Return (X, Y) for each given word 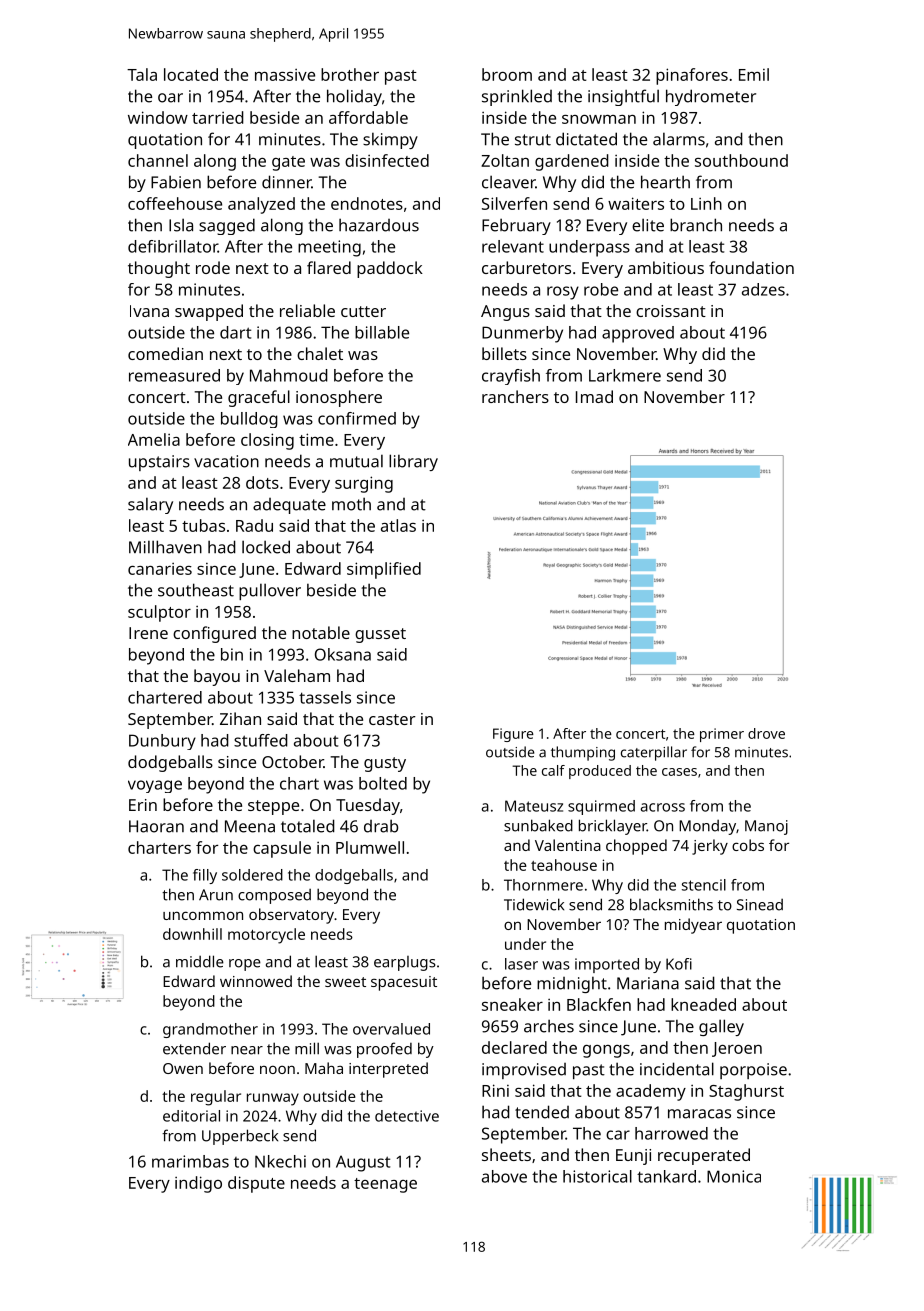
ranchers (515, 396)
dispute (256, 1184)
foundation (751, 267)
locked (266, 547)
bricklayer (613, 827)
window (158, 117)
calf (553, 770)
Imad (594, 396)
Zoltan (505, 160)
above (504, 1176)
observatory (291, 916)
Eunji (633, 1157)
